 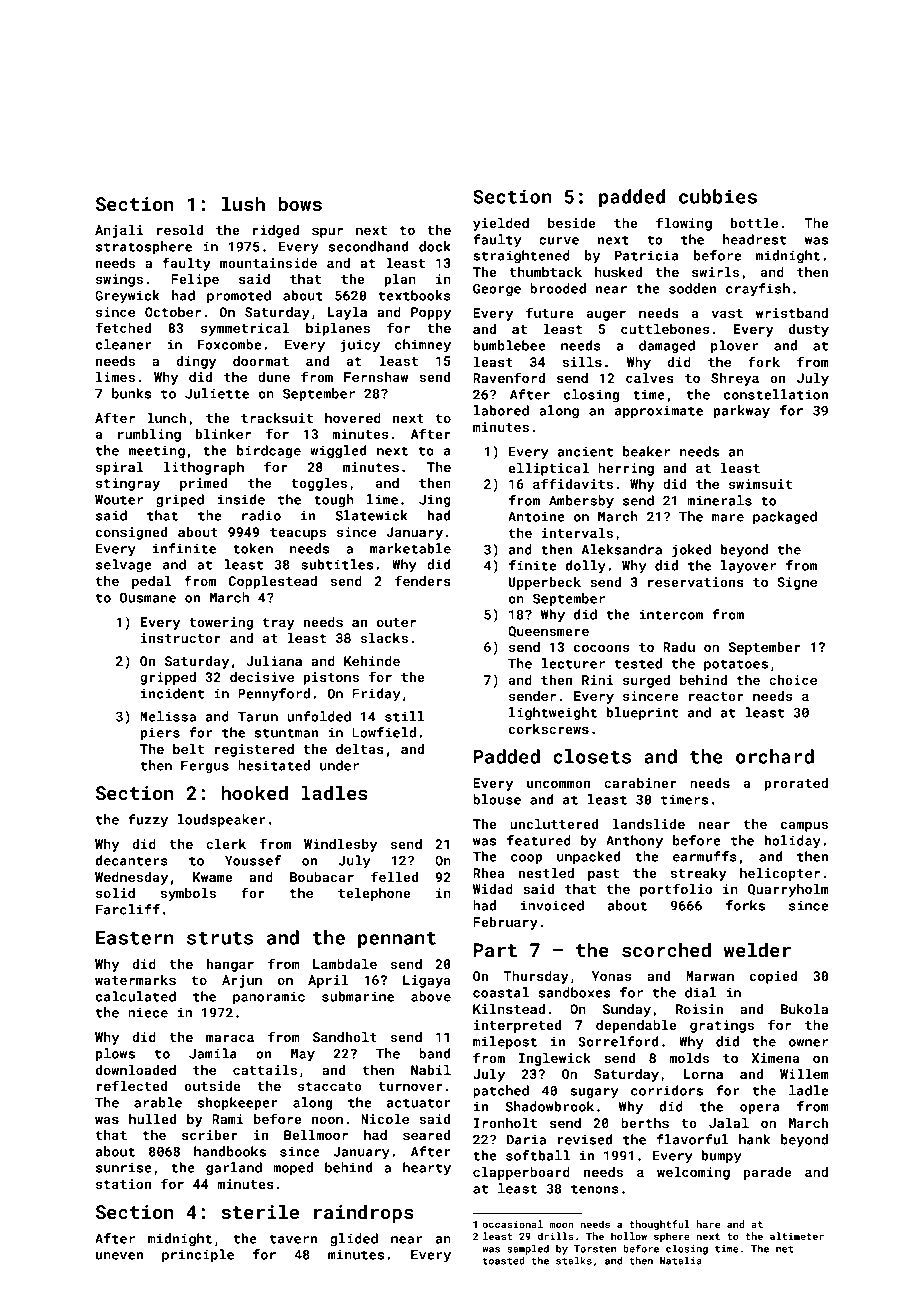 I want to click on resold, so click(x=180, y=230).
